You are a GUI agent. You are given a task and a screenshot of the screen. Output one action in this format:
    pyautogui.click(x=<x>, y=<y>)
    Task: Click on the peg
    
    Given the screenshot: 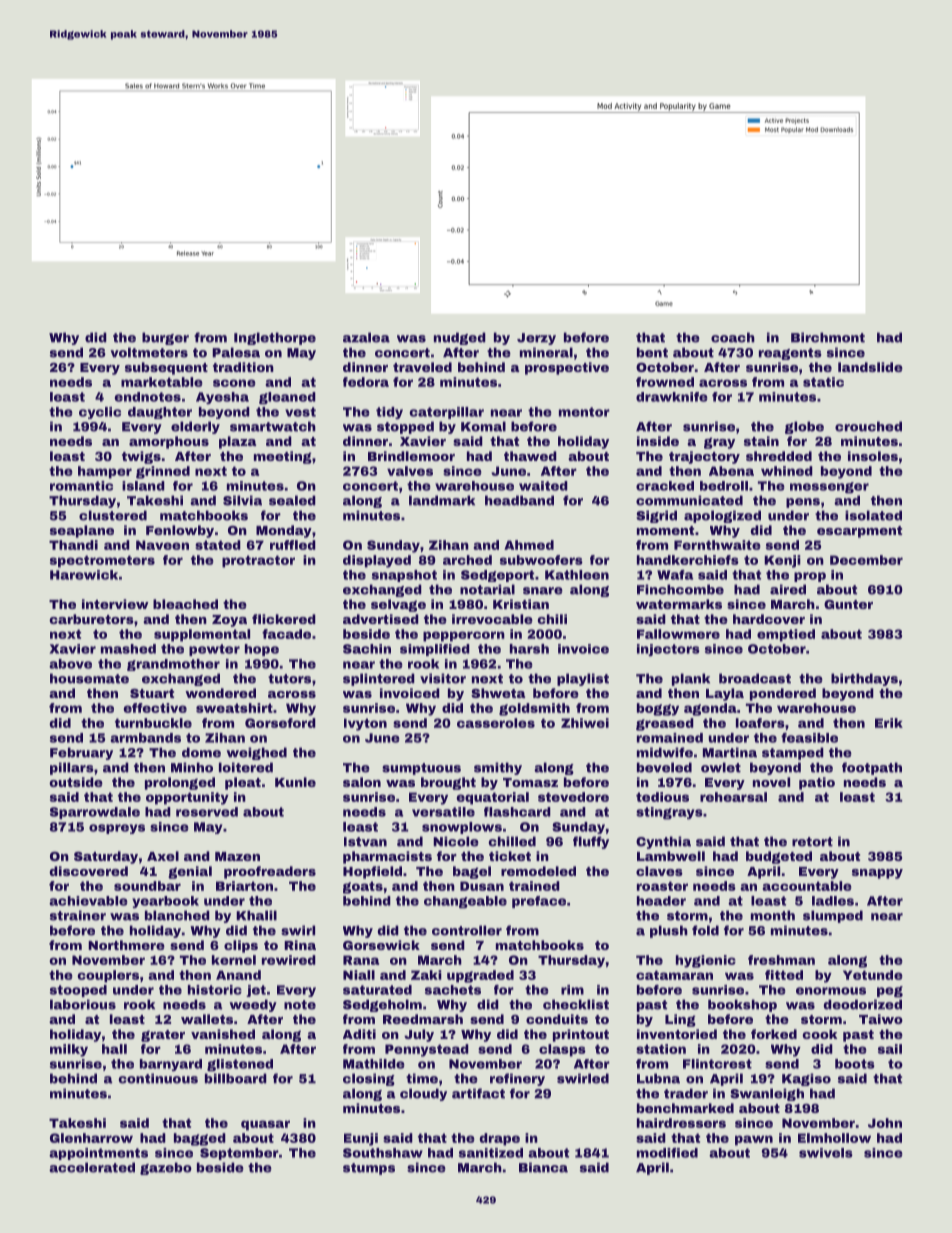 What is the action you would take?
    pyautogui.click(x=890, y=992)
